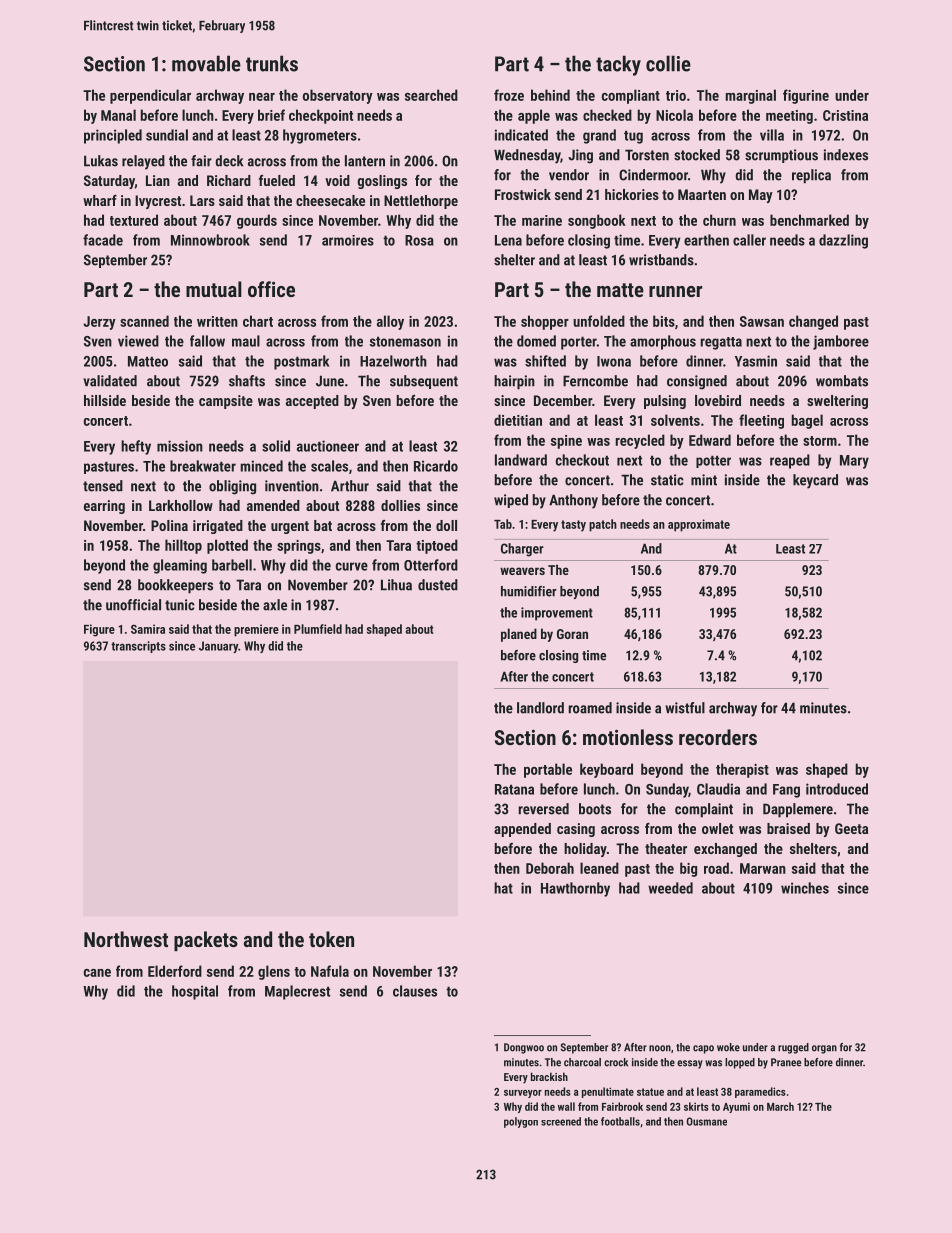 The width and height of the image is (952, 1233). Describe the element at coordinates (523, 1094) in the image. I see `surveyor` at that location.
